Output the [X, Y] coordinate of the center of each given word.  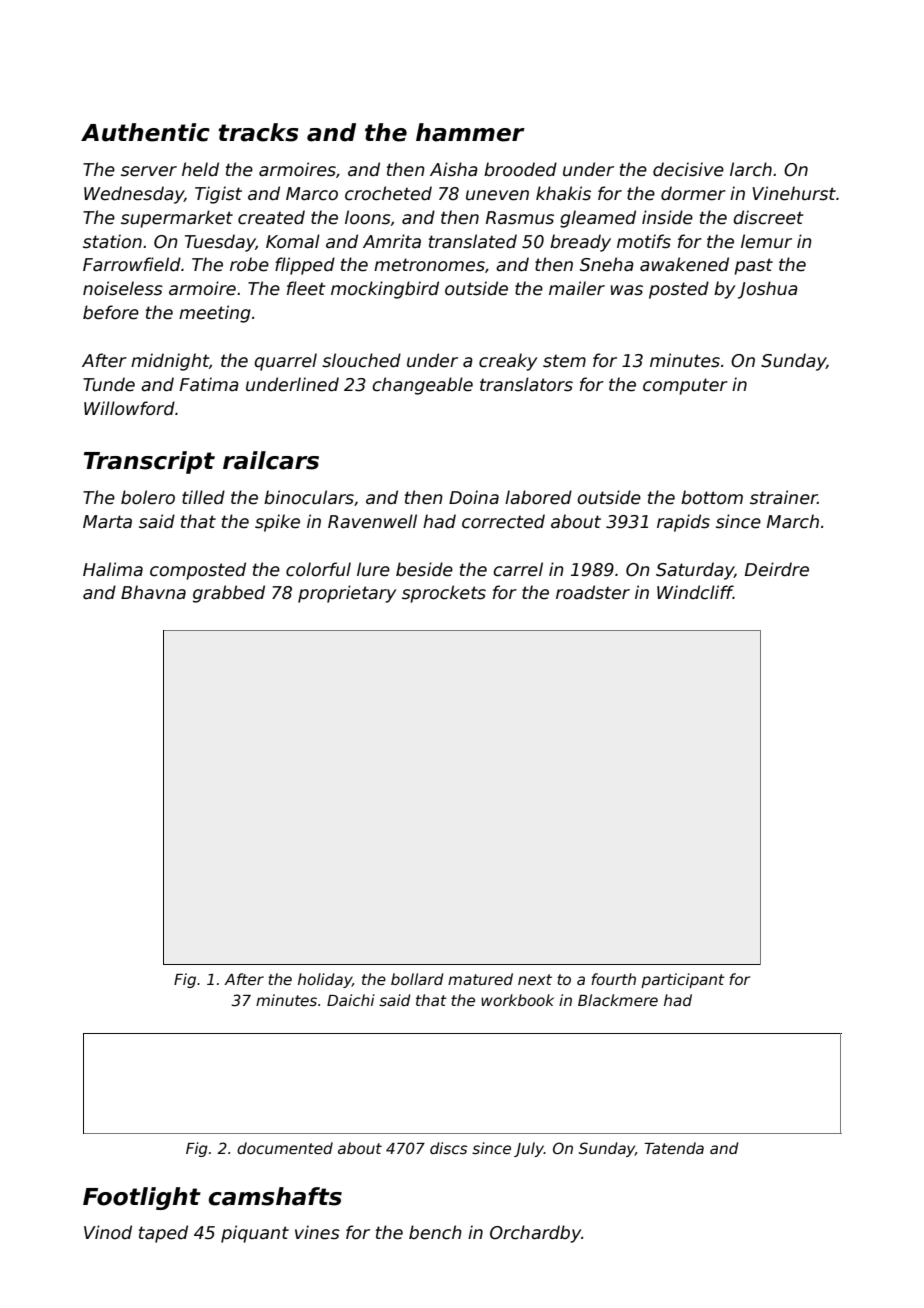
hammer [470, 132]
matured [480, 979]
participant [683, 980]
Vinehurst [794, 193]
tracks [258, 132]
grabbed [229, 594]
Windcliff [695, 592]
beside [424, 569]
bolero [148, 497]
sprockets [444, 594]
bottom [712, 497]
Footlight [142, 1198]
